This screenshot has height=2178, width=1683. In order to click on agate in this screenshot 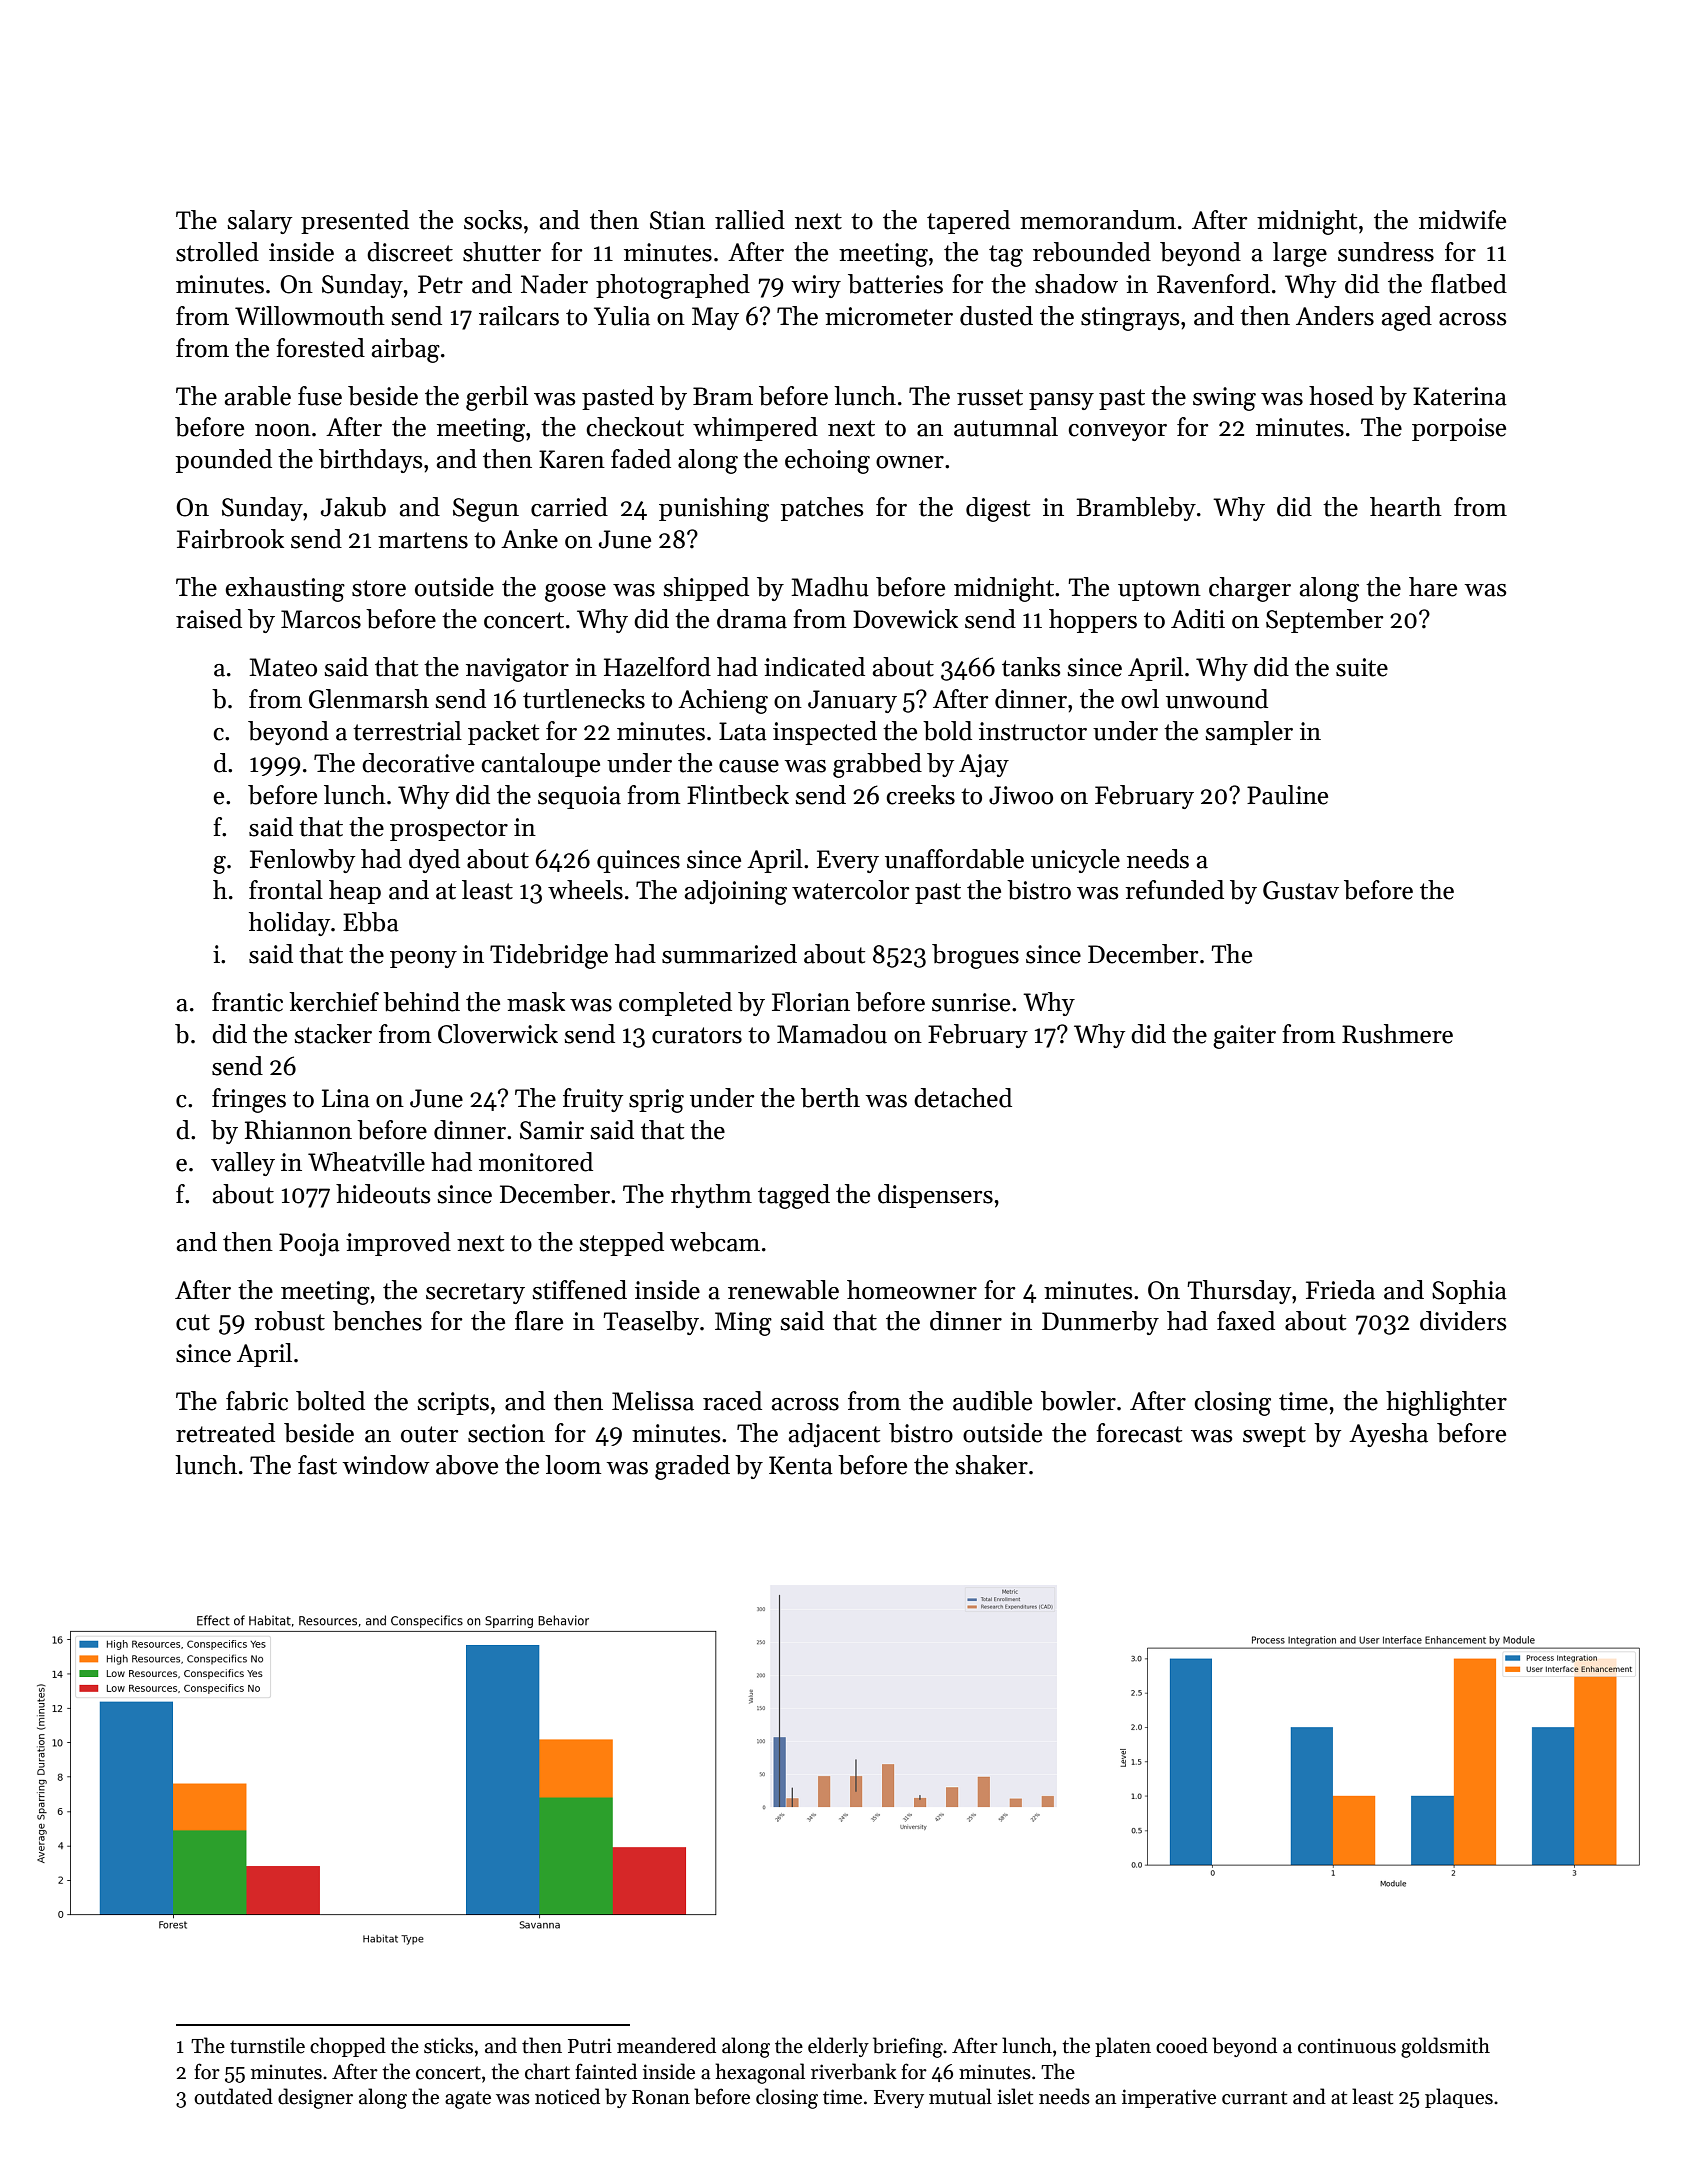, I will do `click(468, 2100)`.
